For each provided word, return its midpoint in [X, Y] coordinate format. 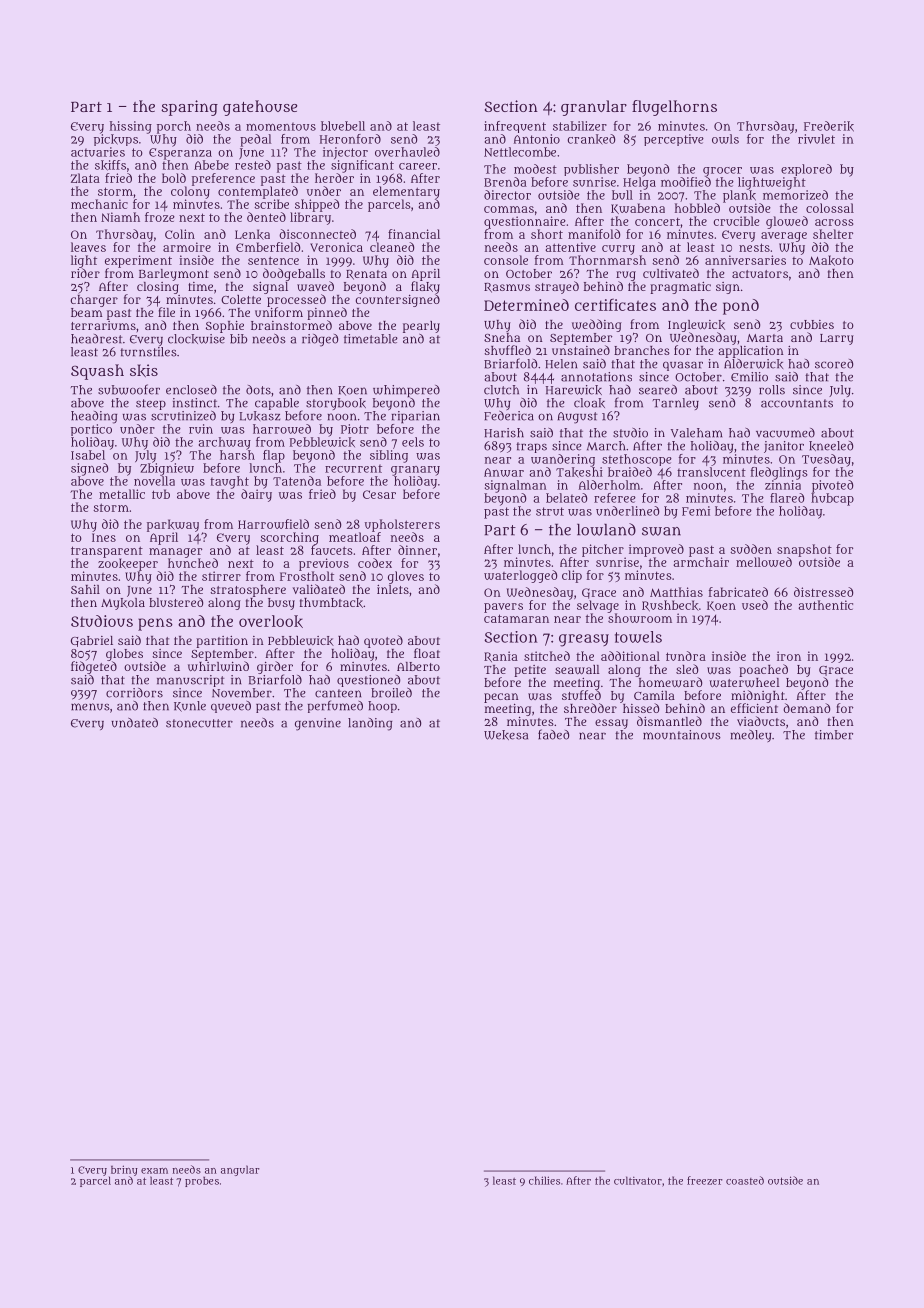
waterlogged [520, 576]
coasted [745, 1180]
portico [91, 430]
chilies [544, 1180]
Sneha [502, 337]
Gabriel [92, 641]
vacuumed [785, 433]
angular [240, 1170]
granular [594, 108]
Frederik [829, 126]
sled [687, 669]
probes [202, 1182]
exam [154, 1171]
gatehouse [260, 108]
